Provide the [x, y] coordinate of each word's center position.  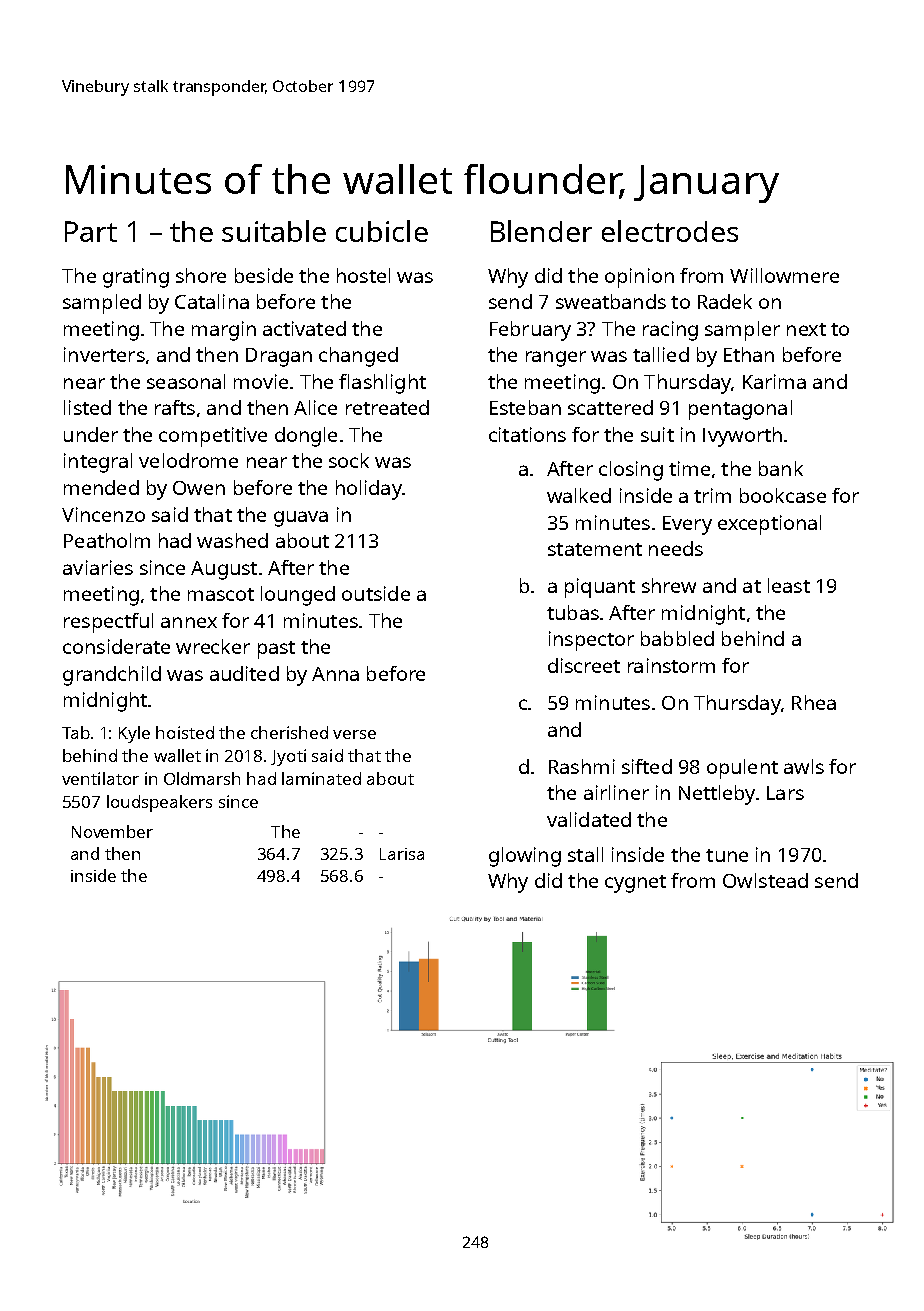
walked [579, 495]
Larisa [402, 854]
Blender [541, 231]
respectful [108, 623]
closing [631, 471]
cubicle [382, 231]
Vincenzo [103, 514]
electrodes [670, 231]
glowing [525, 857]
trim [712, 495]
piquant [600, 588]
